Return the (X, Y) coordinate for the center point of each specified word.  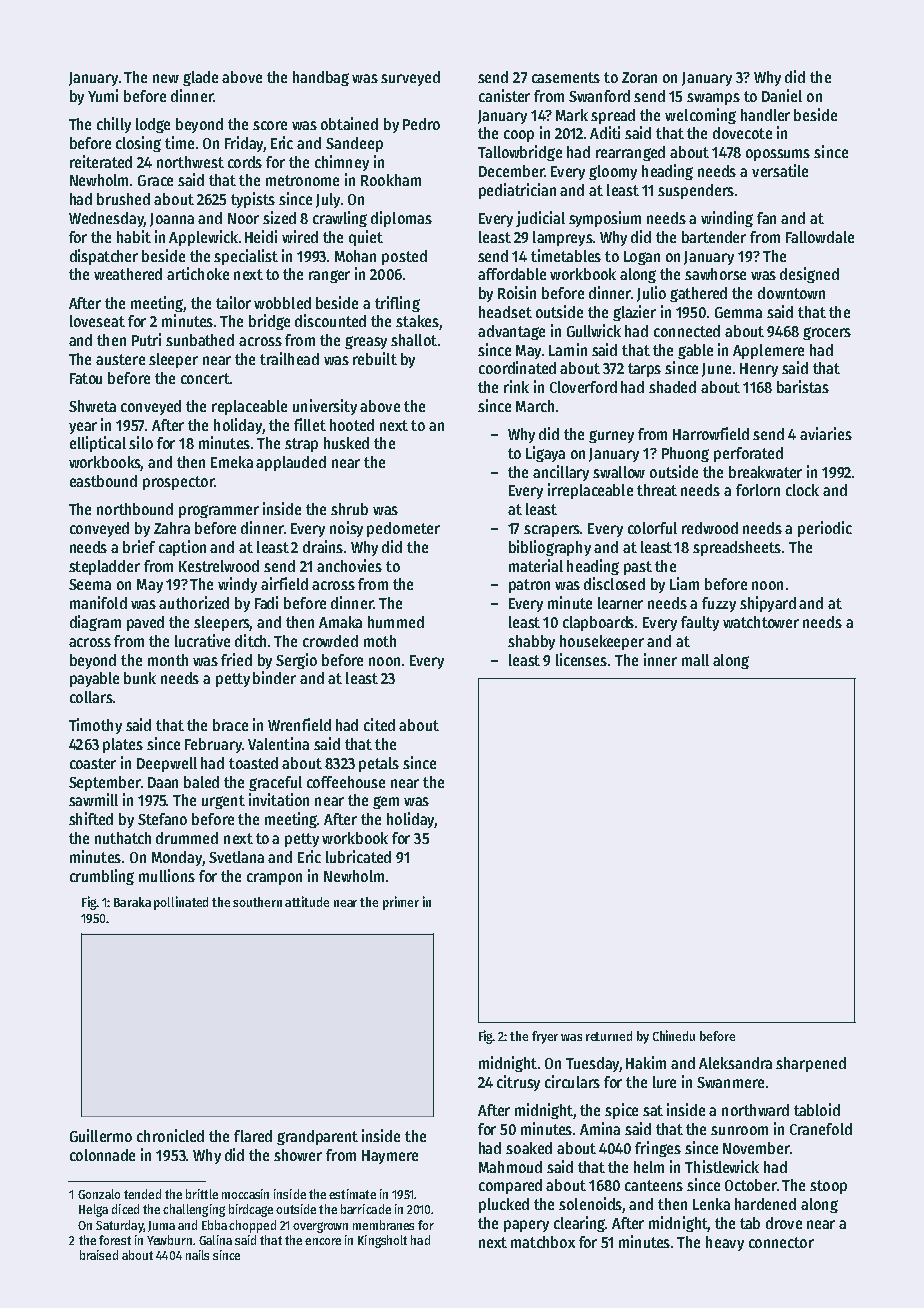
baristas (803, 386)
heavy (725, 1243)
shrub (349, 509)
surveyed (410, 78)
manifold (98, 602)
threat (657, 490)
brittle (202, 1194)
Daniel (782, 95)
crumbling (102, 877)
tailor (233, 302)
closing (138, 144)
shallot (414, 340)
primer (401, 903)
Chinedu (674, 1035)
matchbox (543, 1242)
